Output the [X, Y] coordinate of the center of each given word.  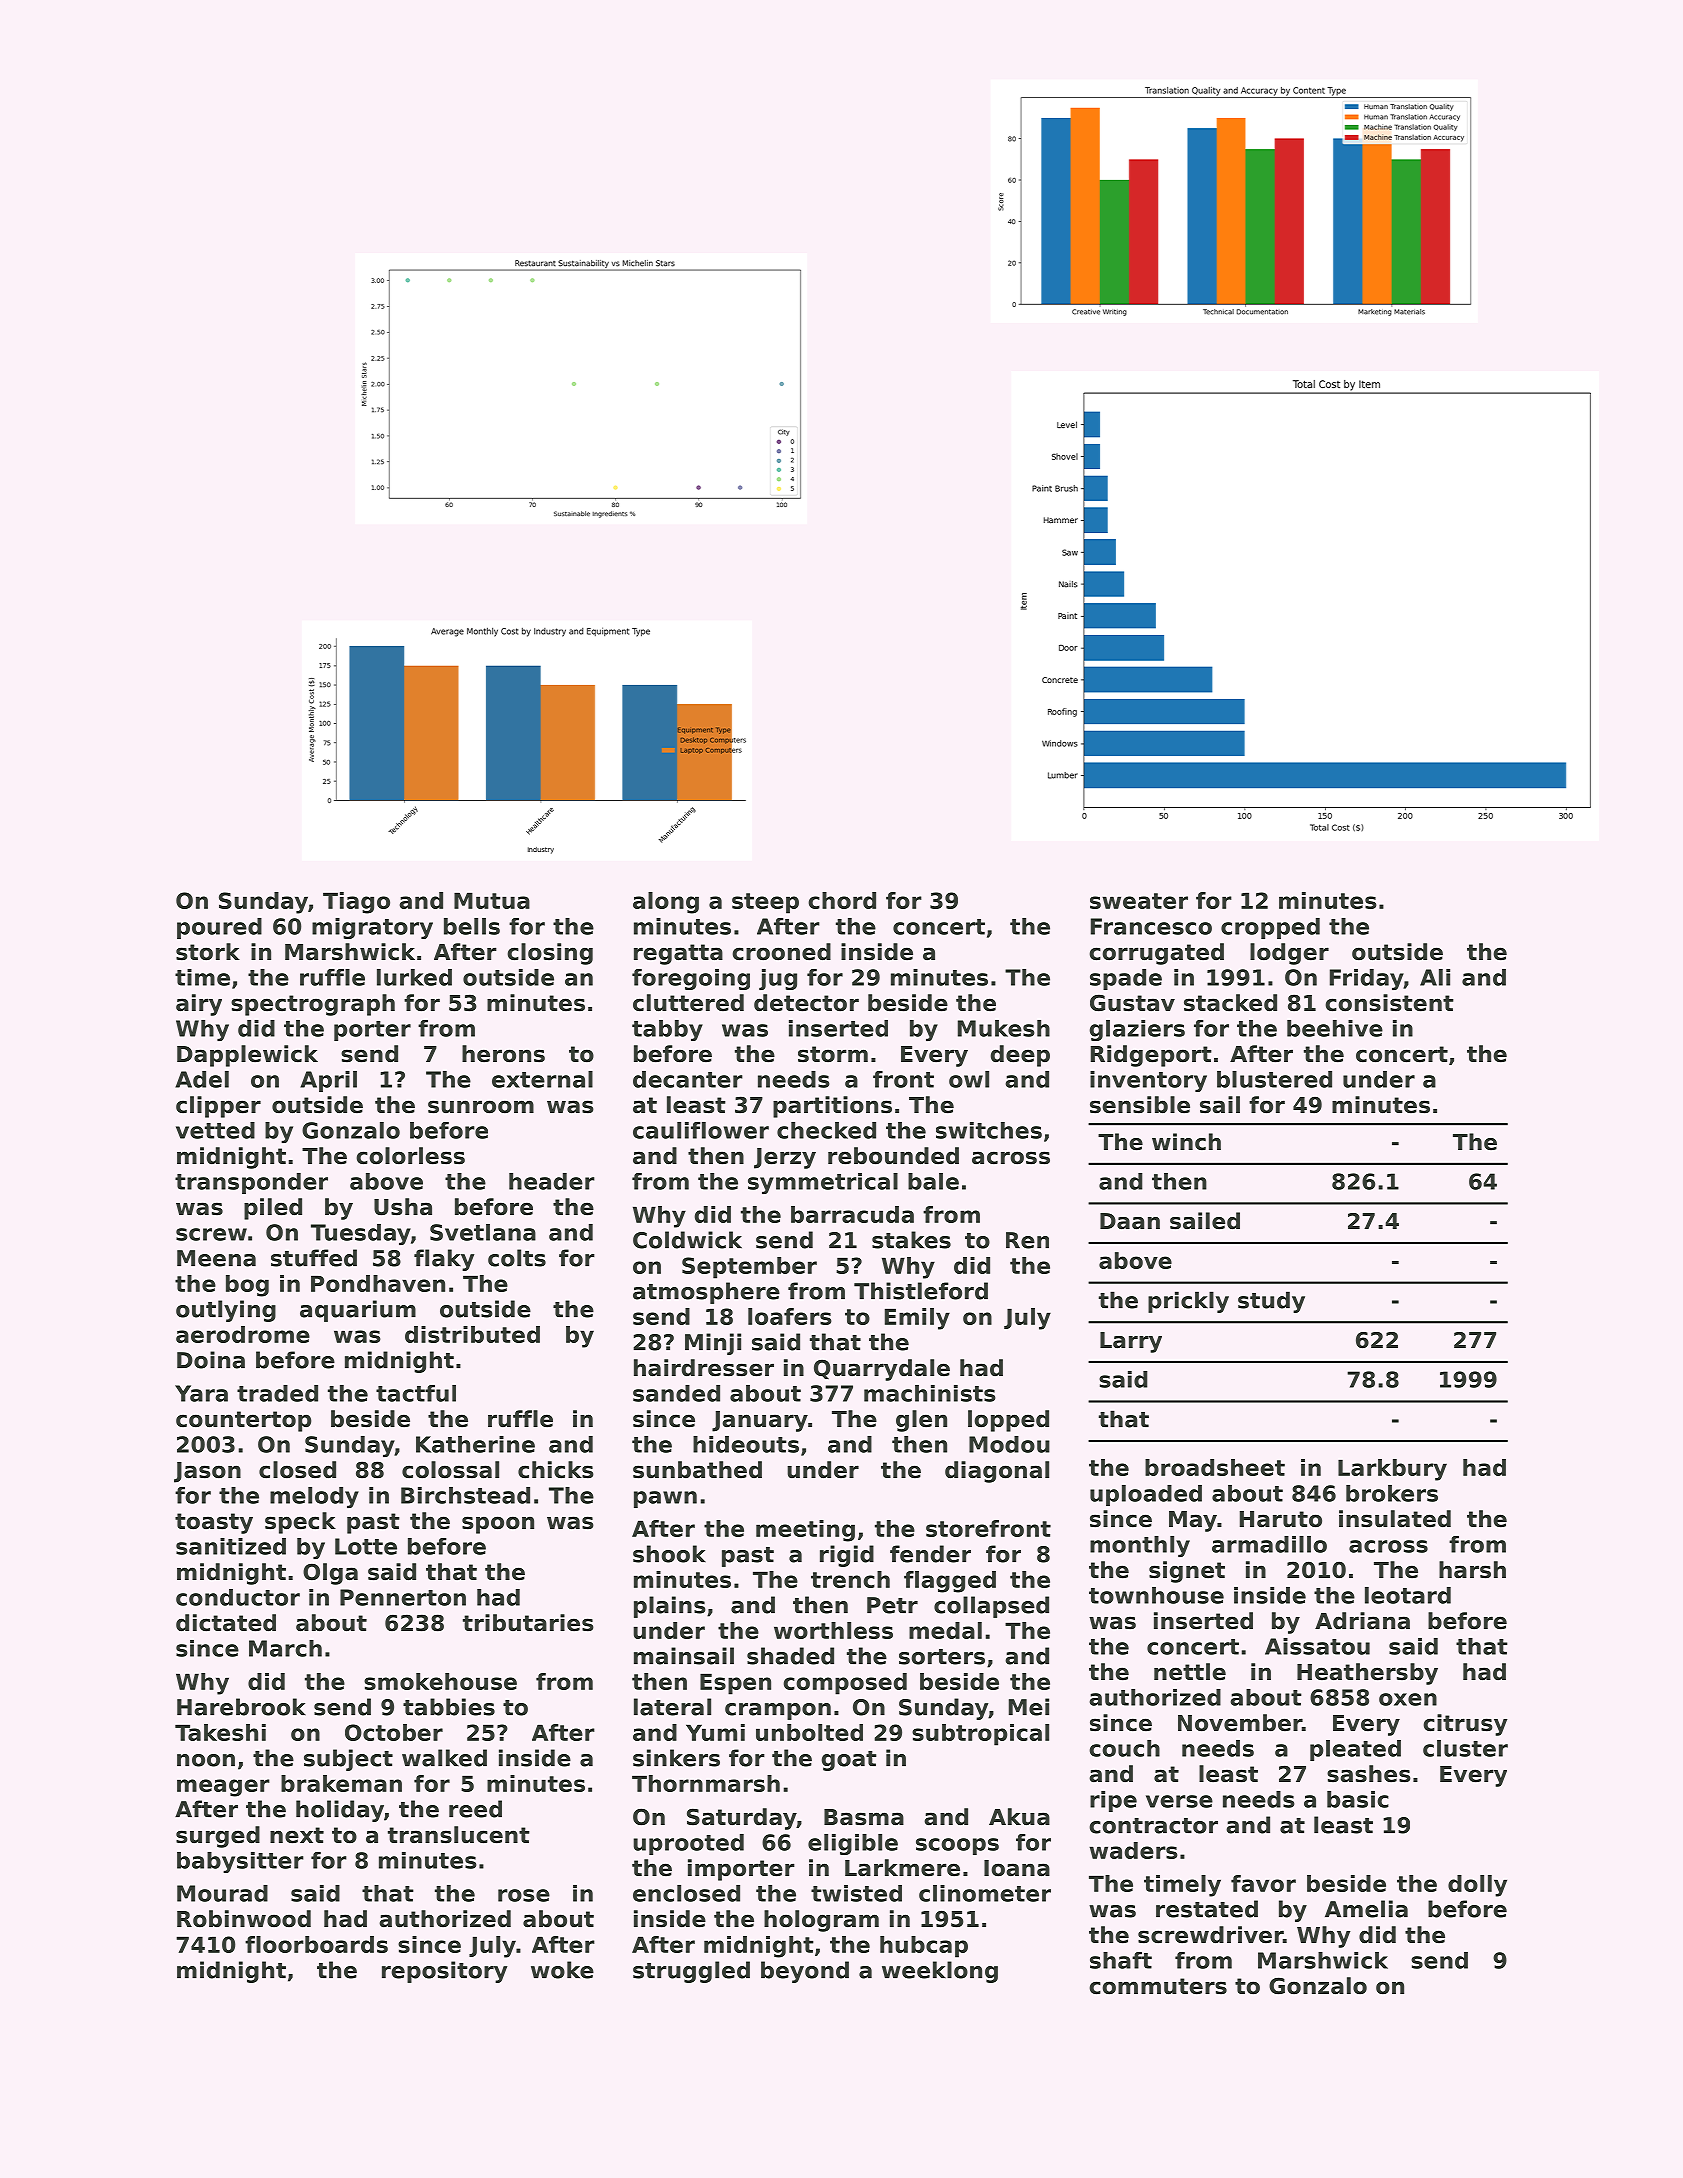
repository [444, 1972]
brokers [1392, 1493]
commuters [1158, 1986]
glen [921, 1421]
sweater [1139, 901]
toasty [214, 1523]
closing [550, 954]
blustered [1274, 1079]
